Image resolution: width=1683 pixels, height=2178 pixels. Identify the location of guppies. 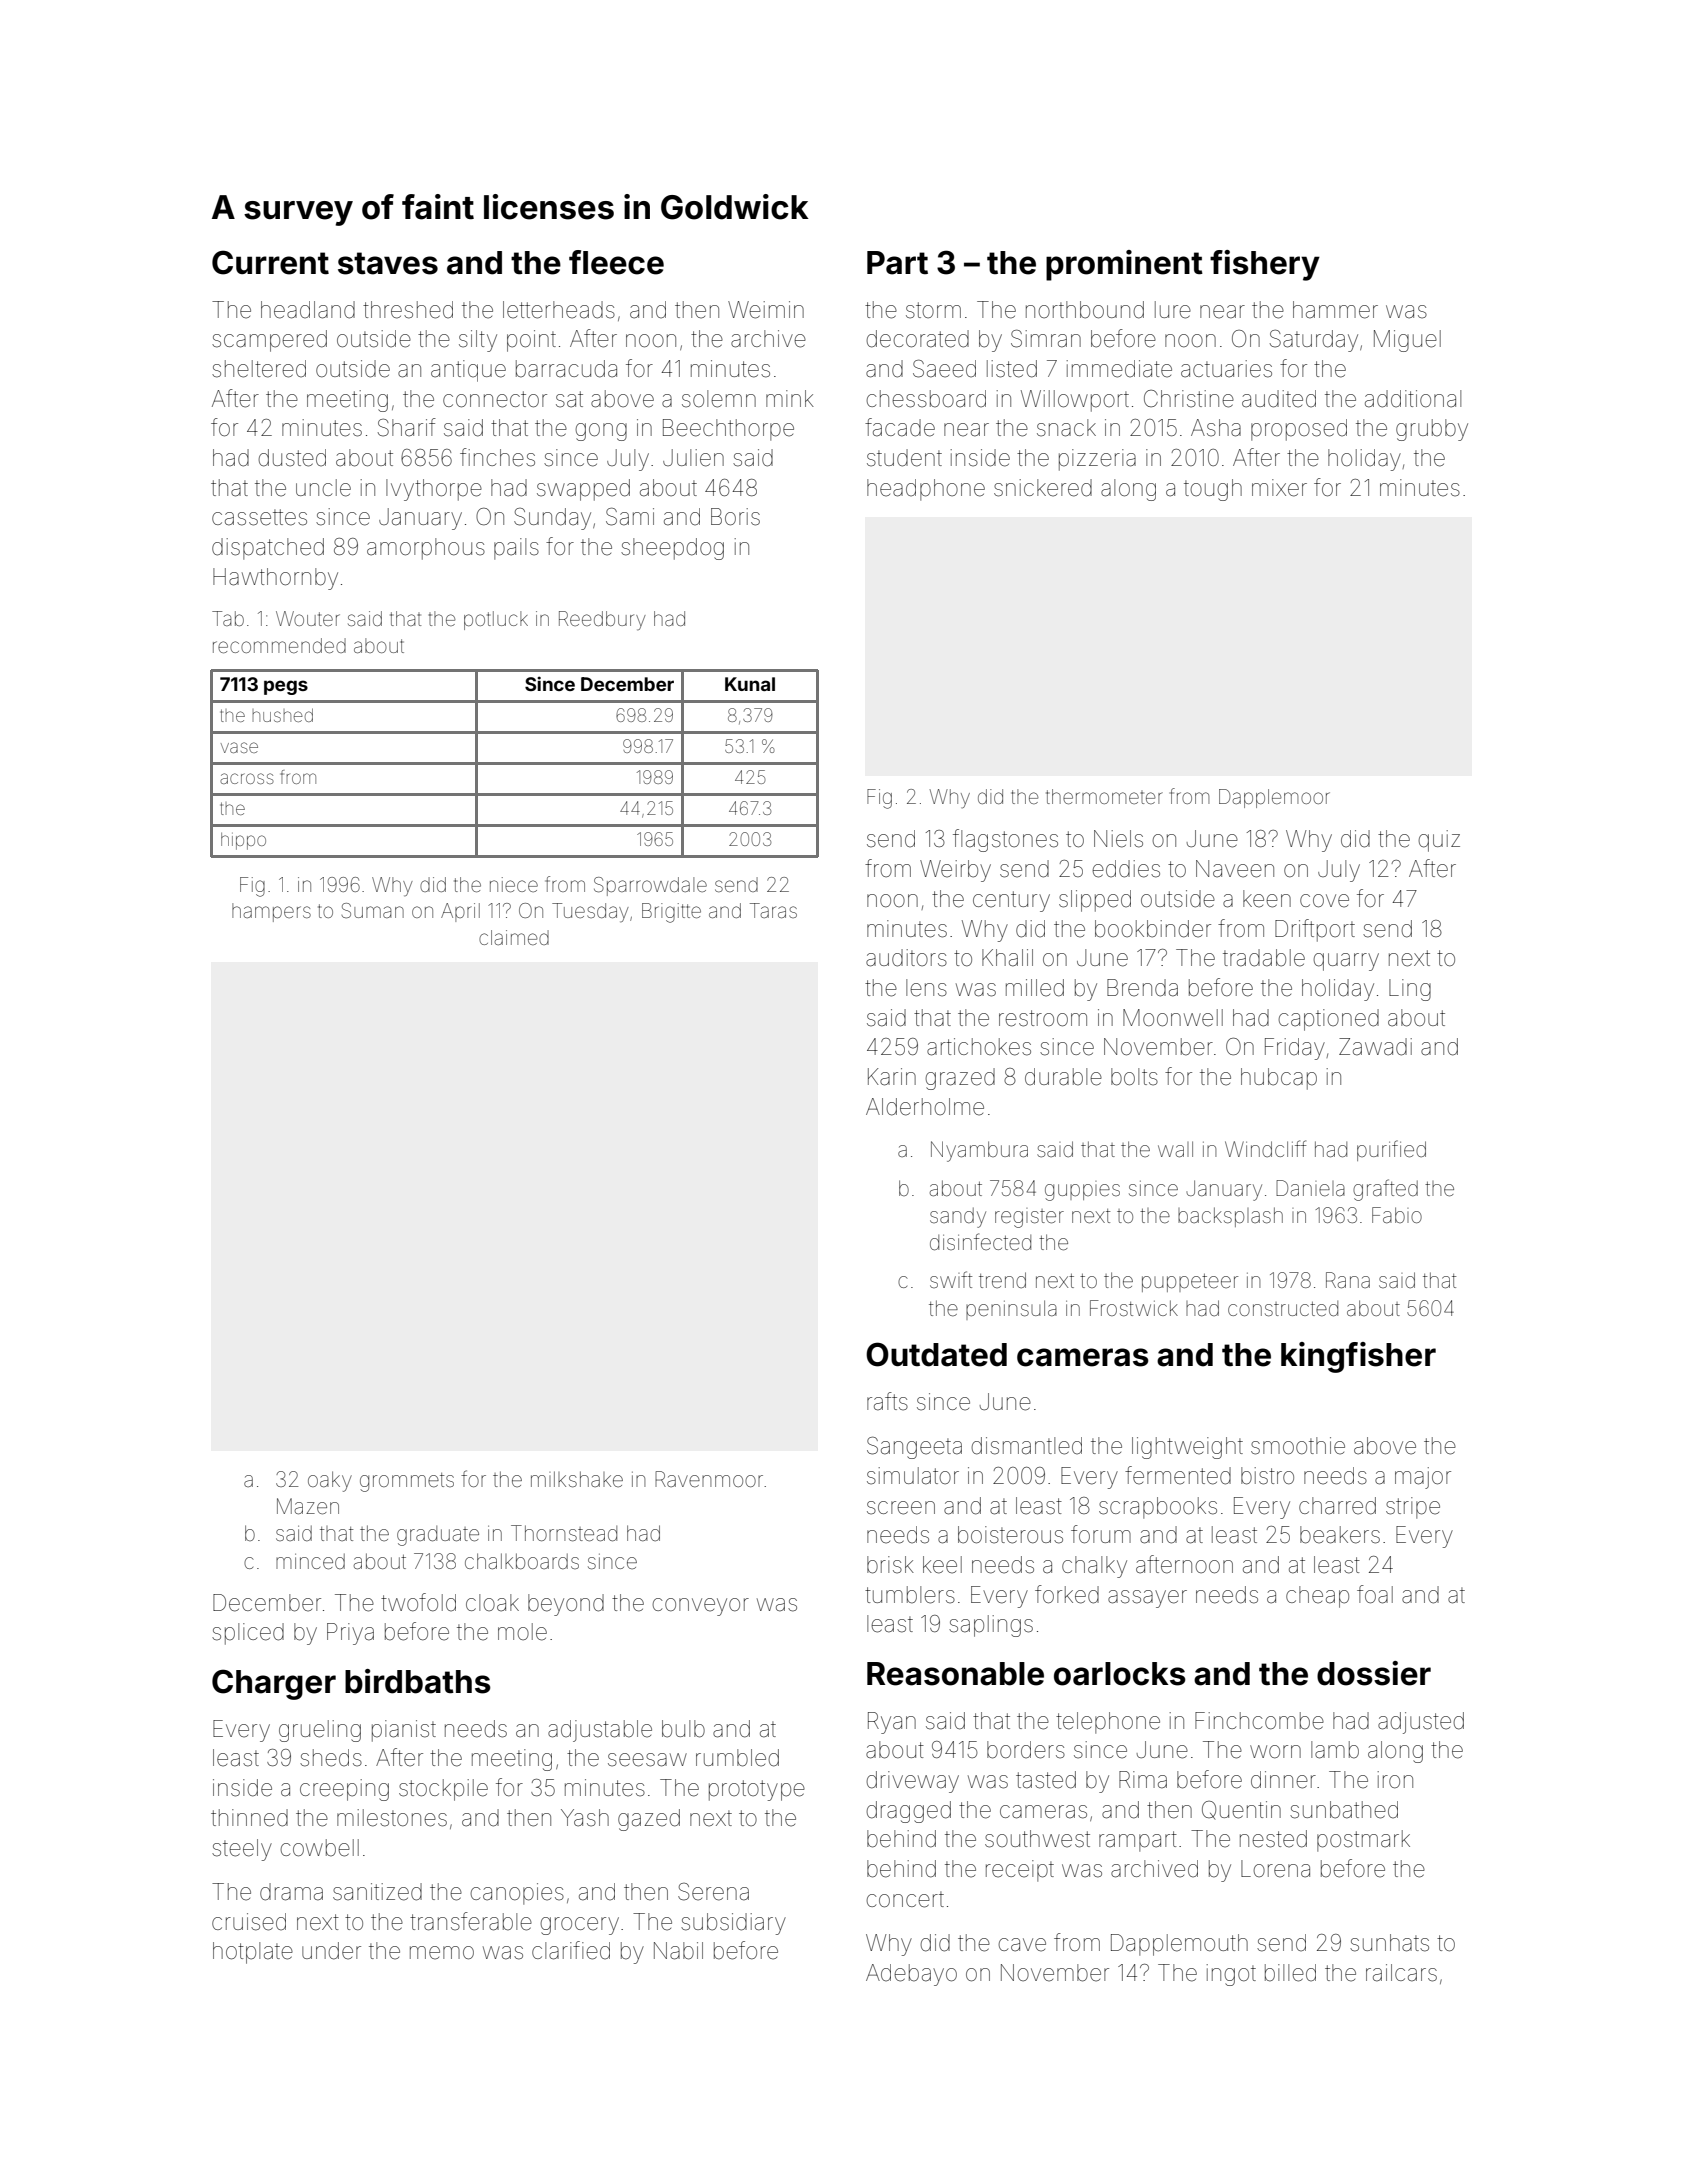
(1082, 1191).
